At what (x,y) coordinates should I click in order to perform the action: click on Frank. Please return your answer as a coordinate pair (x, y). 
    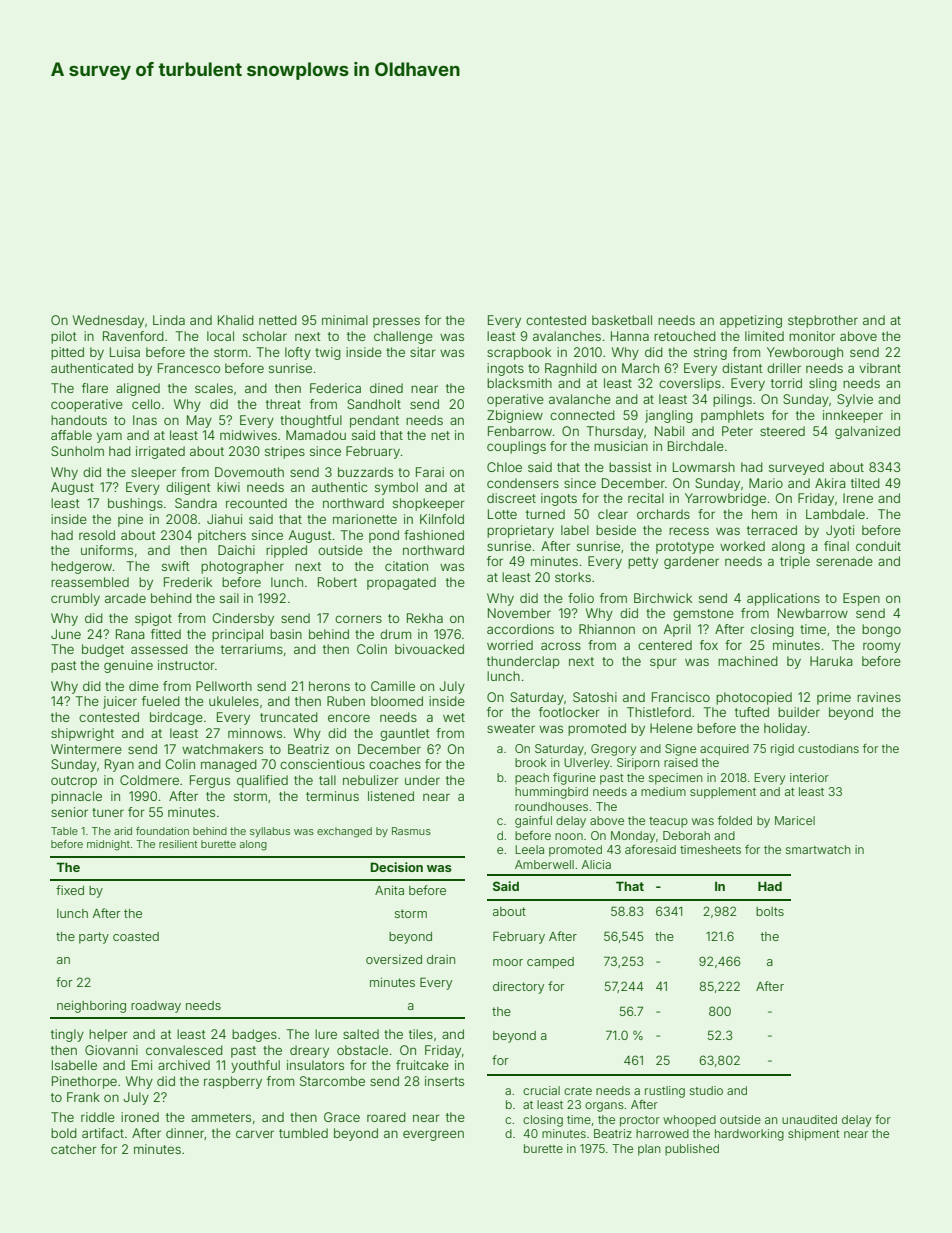
    Looking at the image, I should click on (83, 1097).
